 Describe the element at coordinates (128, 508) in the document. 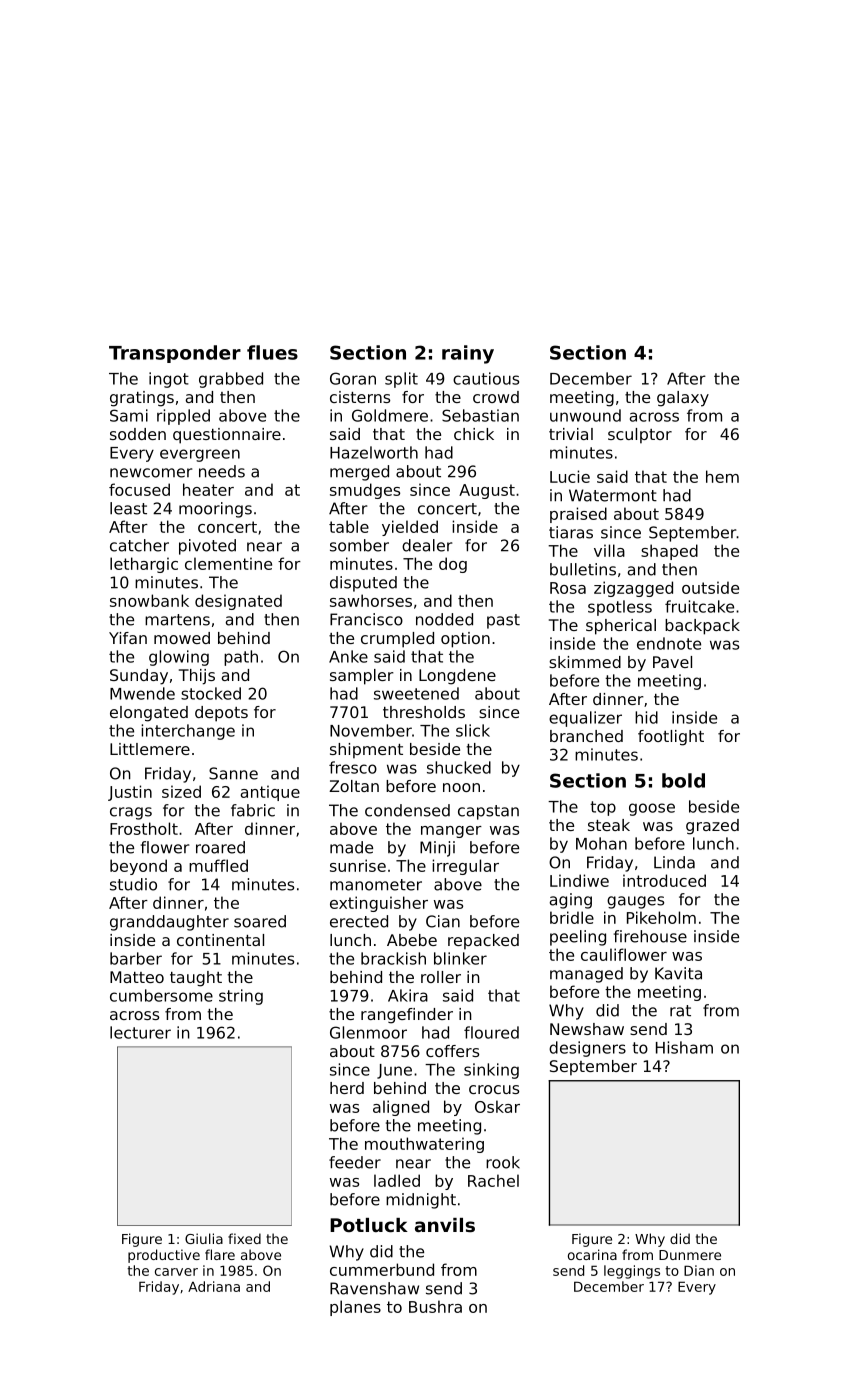

I see `least` at that location.
